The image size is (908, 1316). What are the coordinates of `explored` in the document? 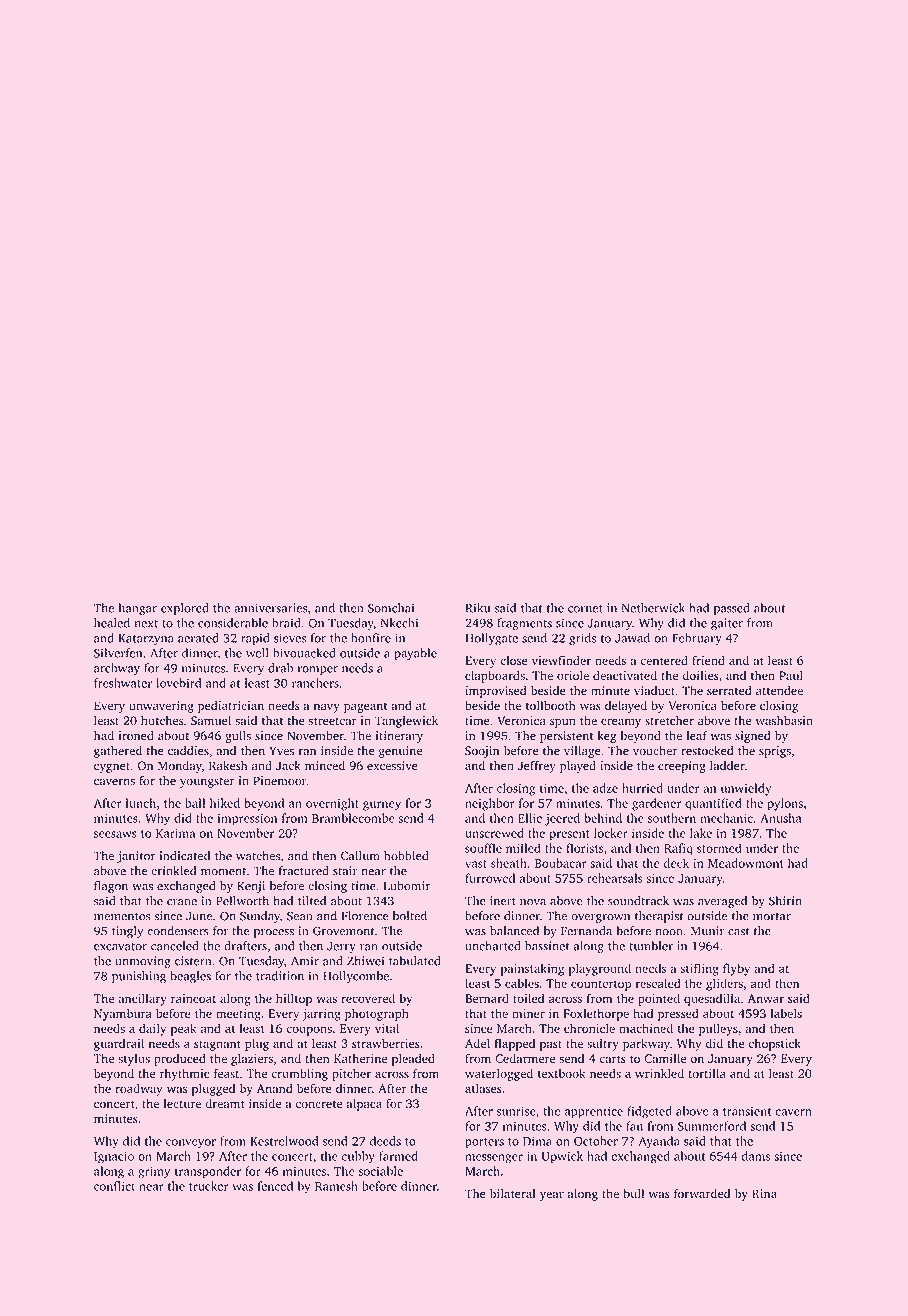 It's located at (185, 609).
